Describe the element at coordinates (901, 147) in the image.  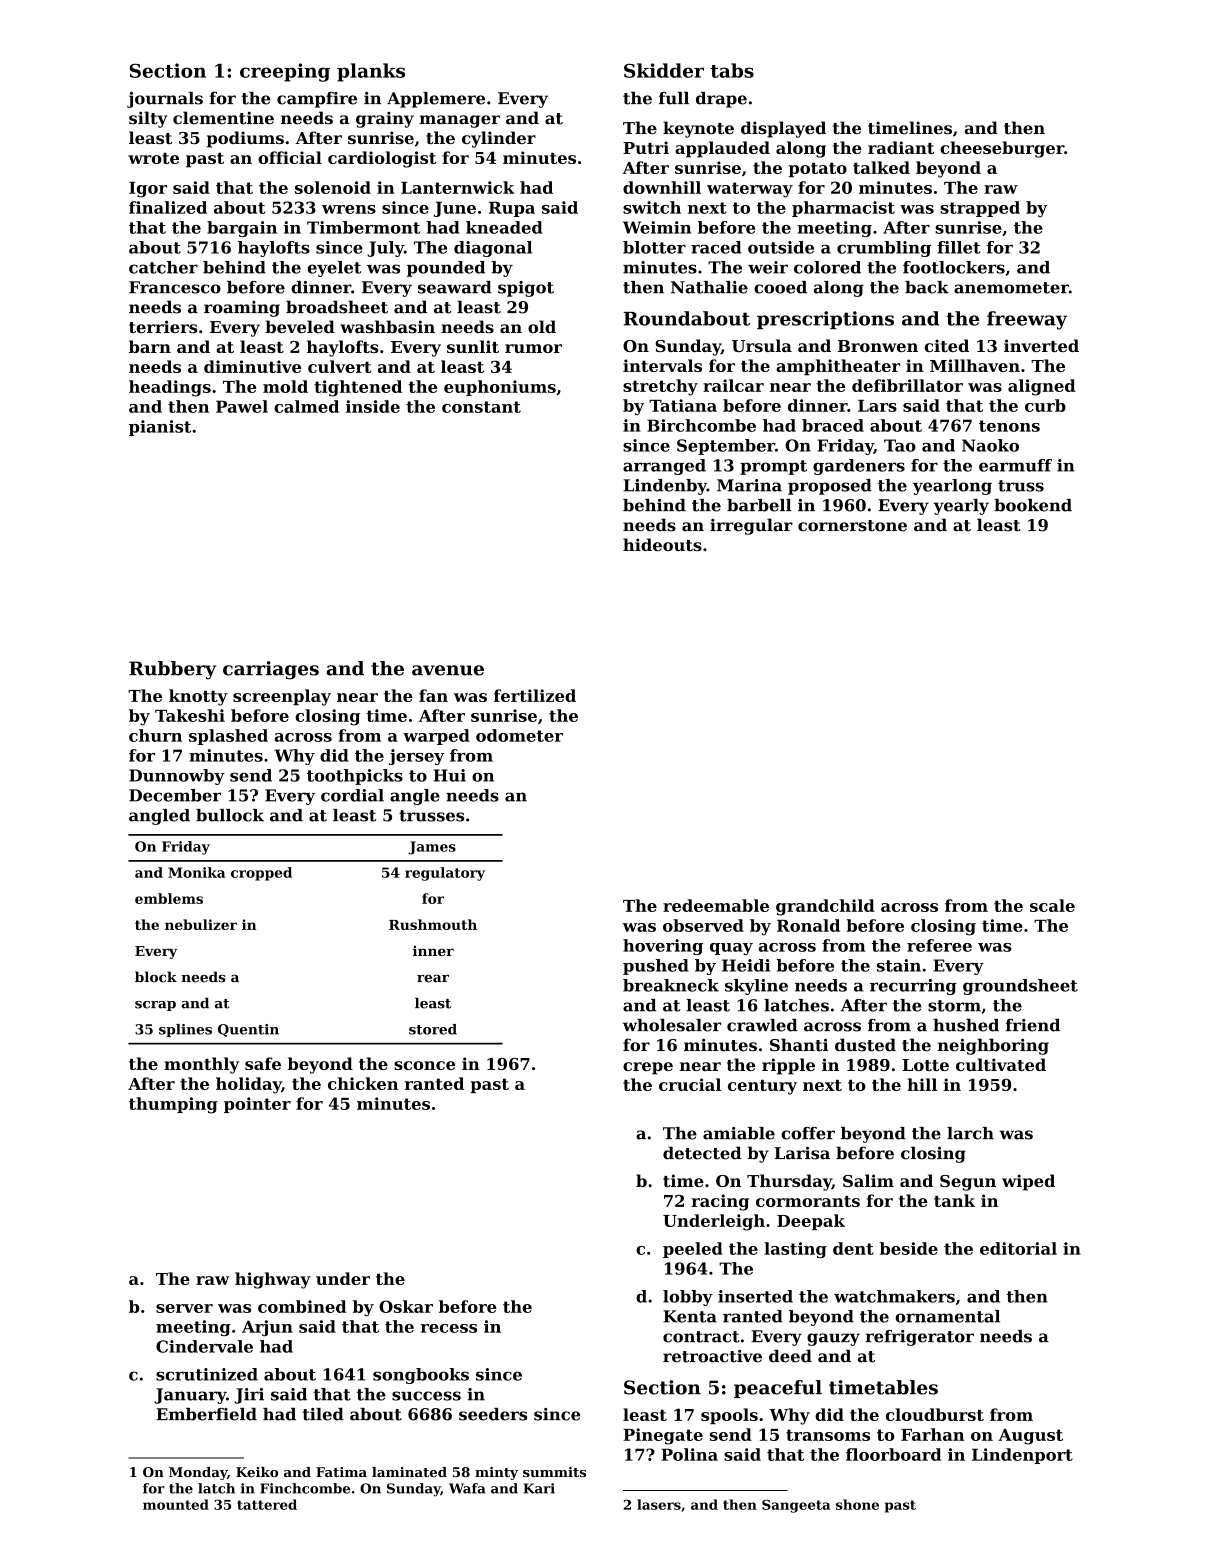
I see `radiant` at that location.
